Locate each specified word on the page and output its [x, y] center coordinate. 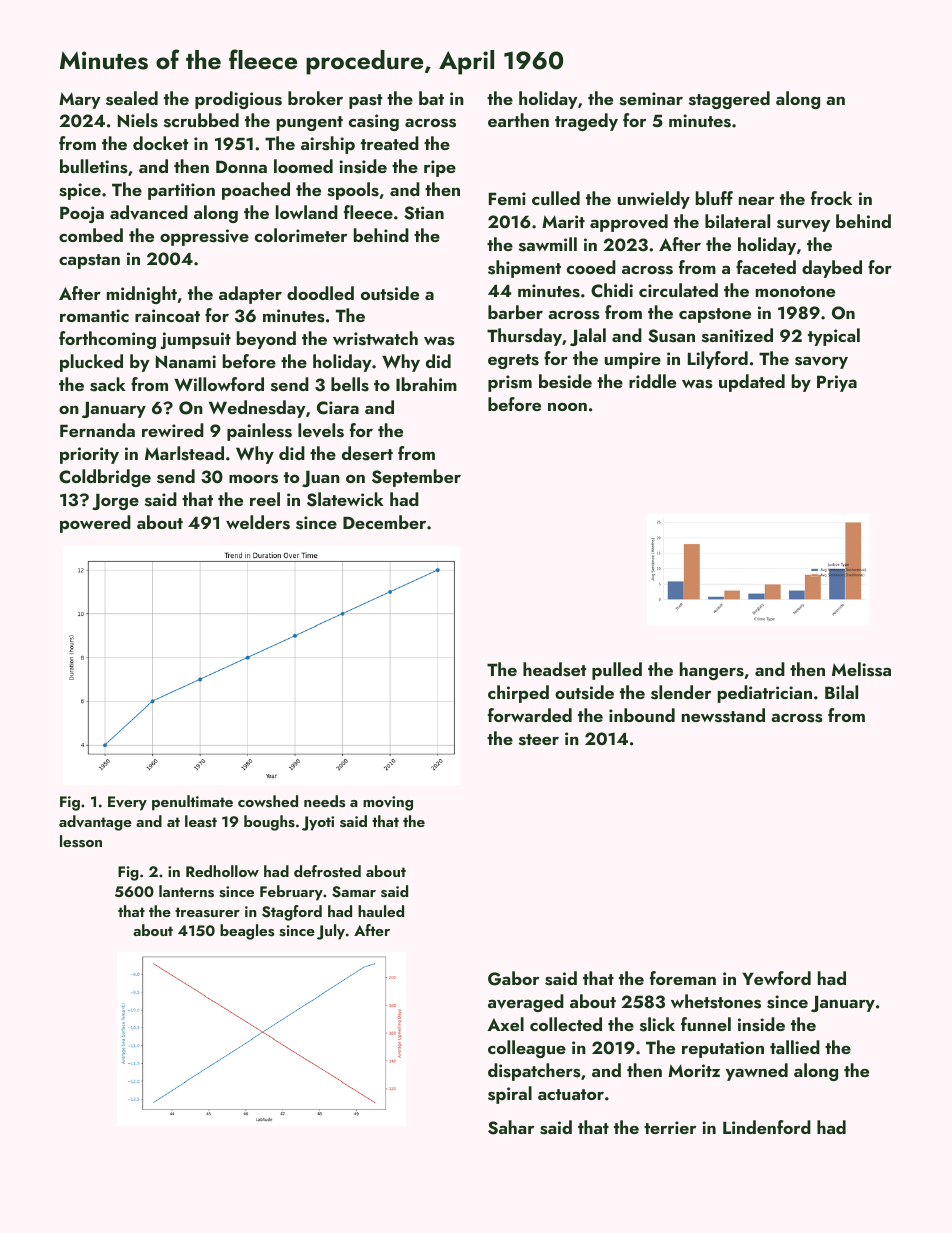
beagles [247, 932]
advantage [95, 823]
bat [431, 98]
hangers [712, 671]
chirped [518, 694]
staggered [729, 100]
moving [388, 803]
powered [95, 524]
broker [315, 98]
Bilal [841, 692]
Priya [837, 383]
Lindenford [767, 1127]
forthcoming [107, 340]
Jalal [588, 337]
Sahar [511, 1127]
